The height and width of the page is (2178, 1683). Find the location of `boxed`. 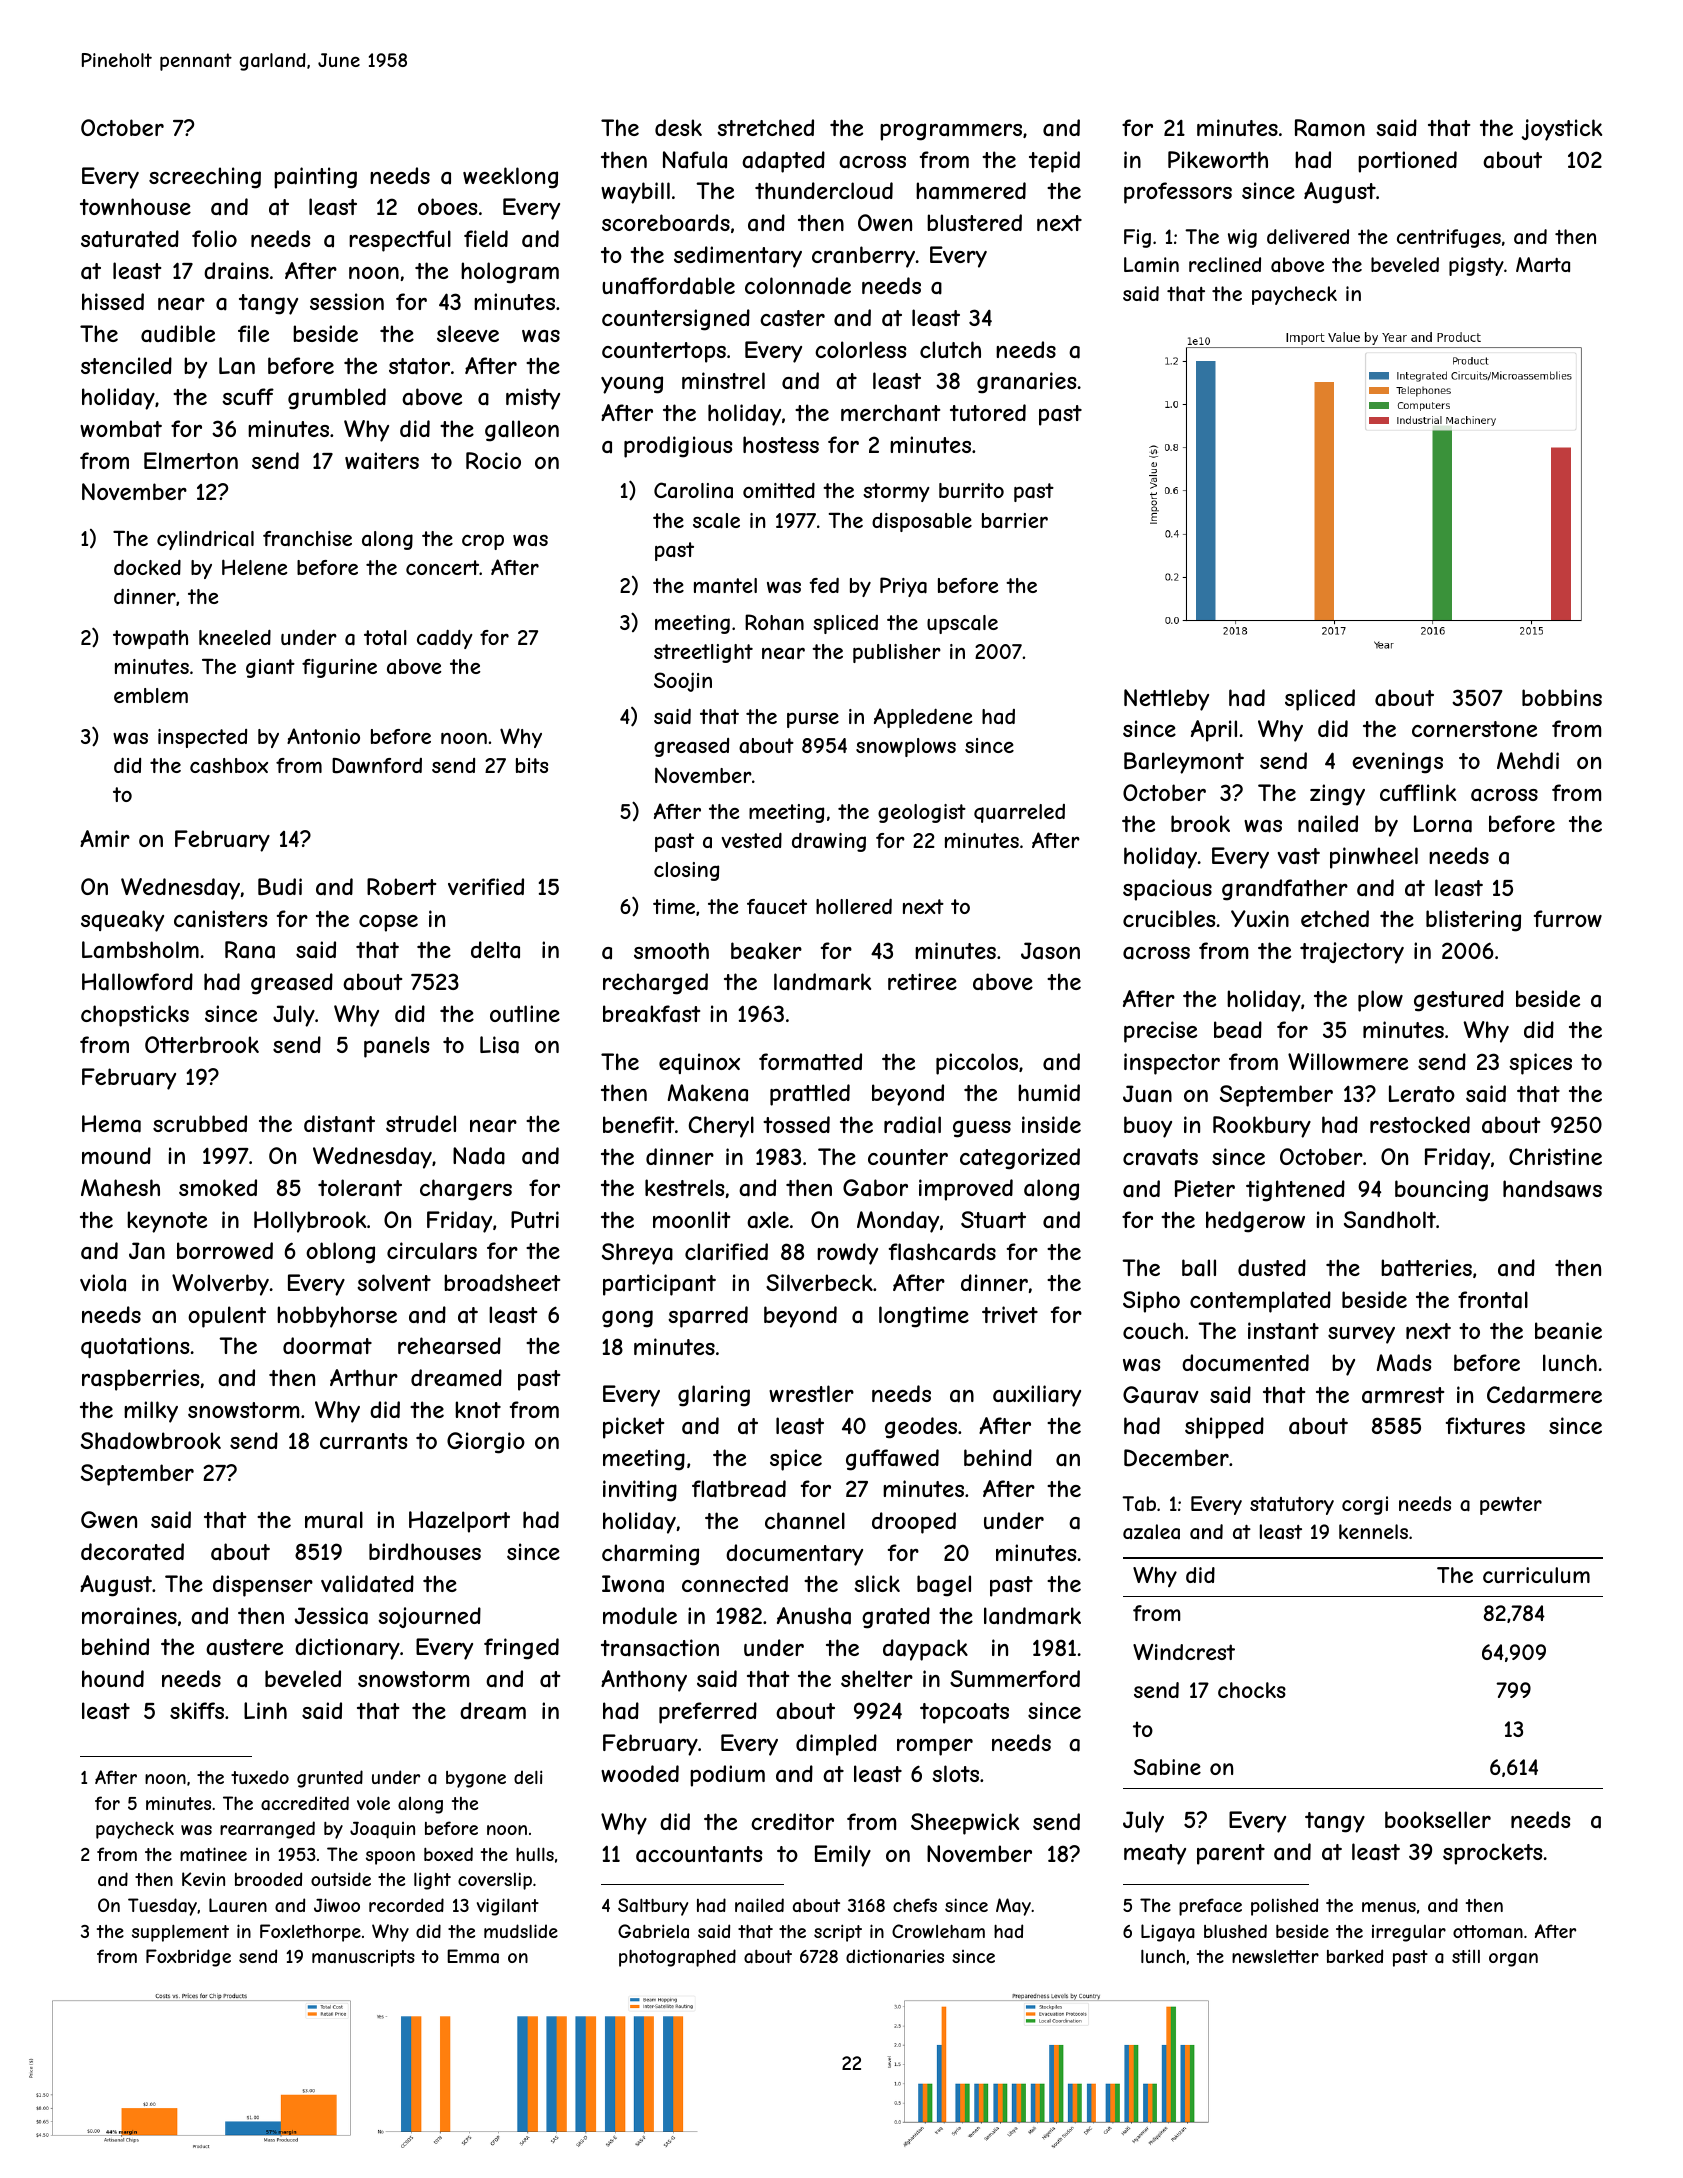

boxed is located at coordinates (448, 1854).
